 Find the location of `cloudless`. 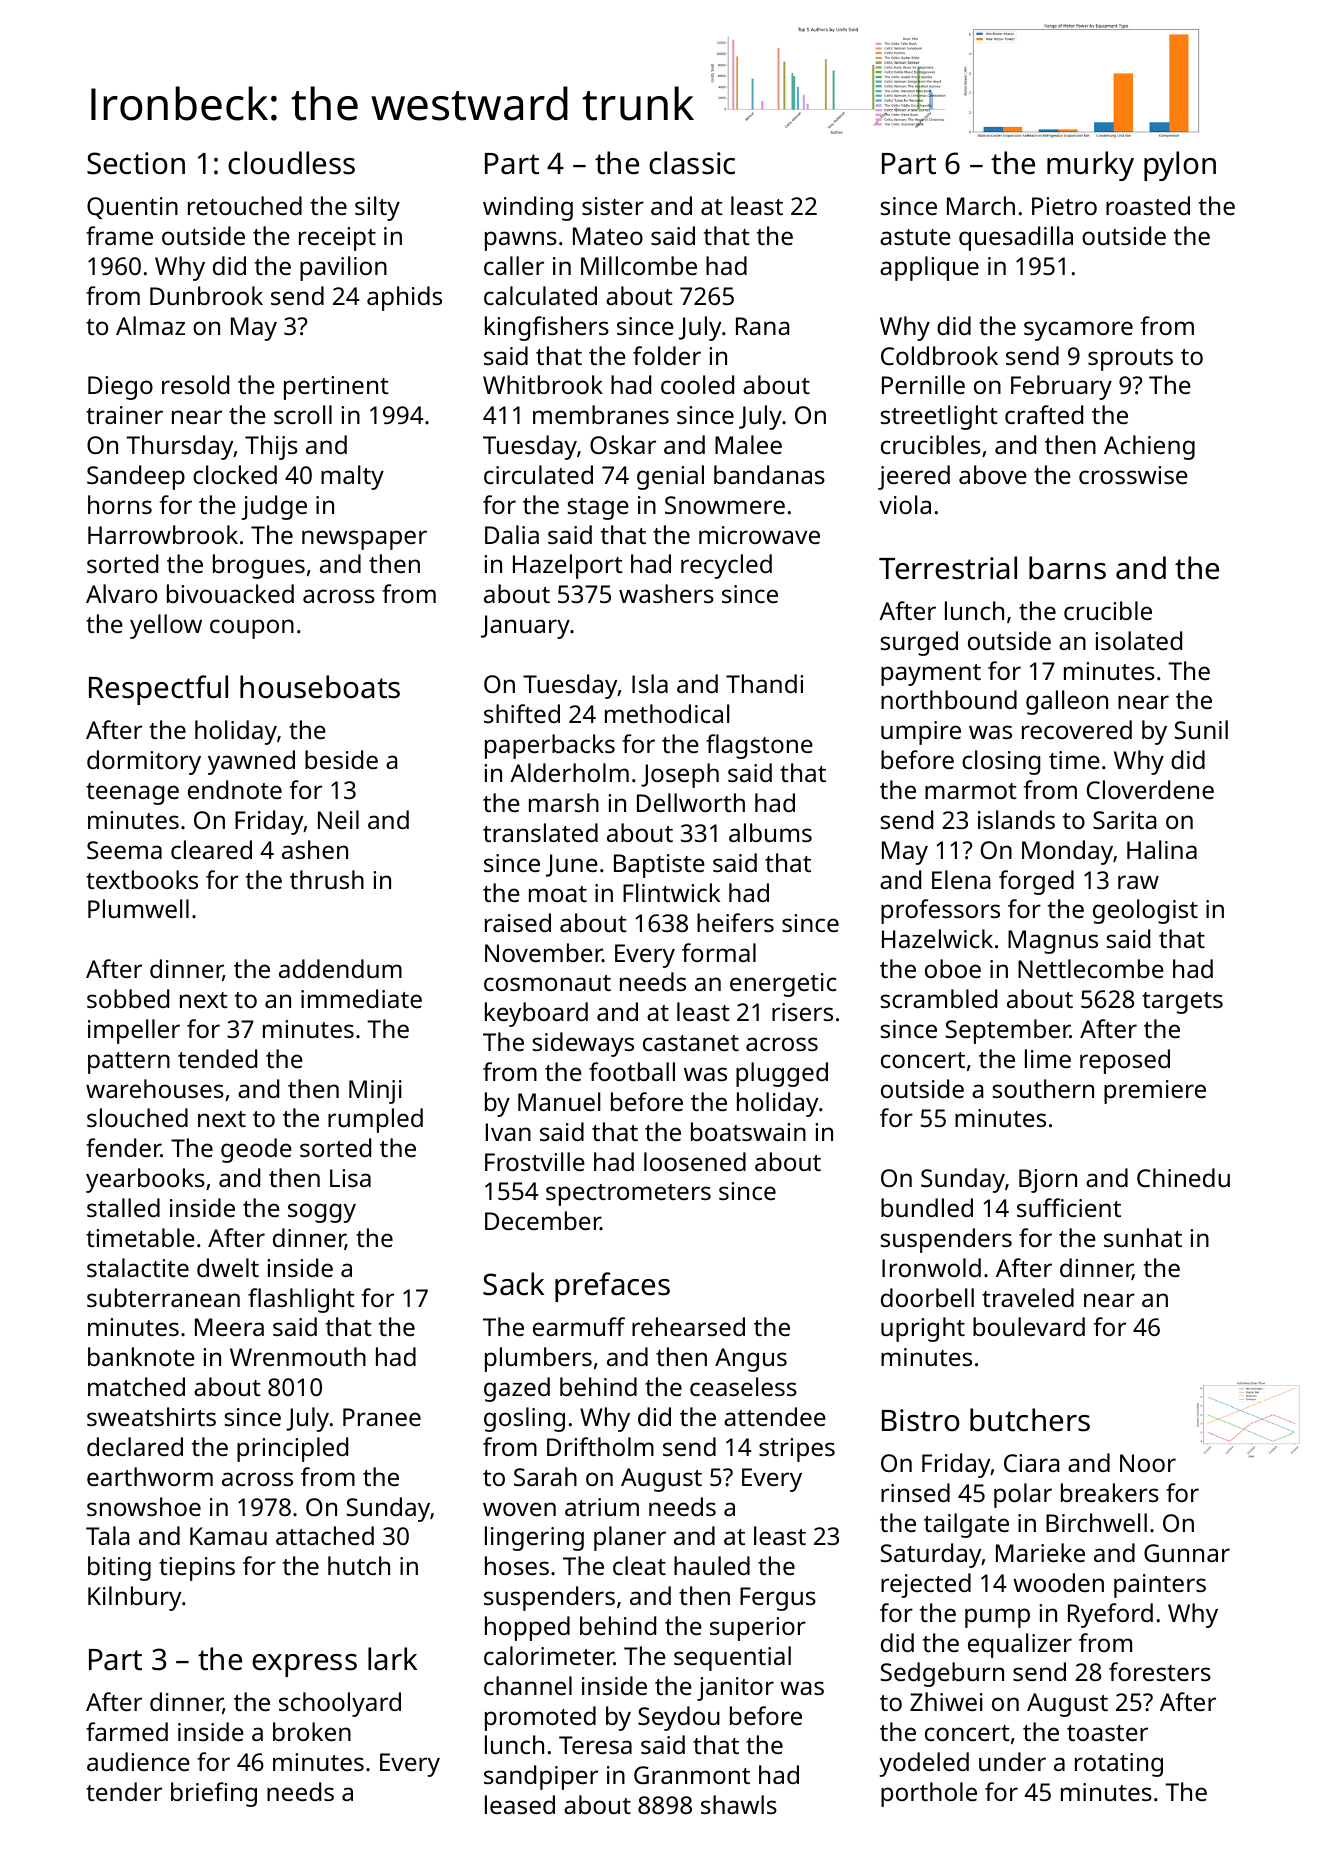

cloudless is located at coordinates (291, 163).
